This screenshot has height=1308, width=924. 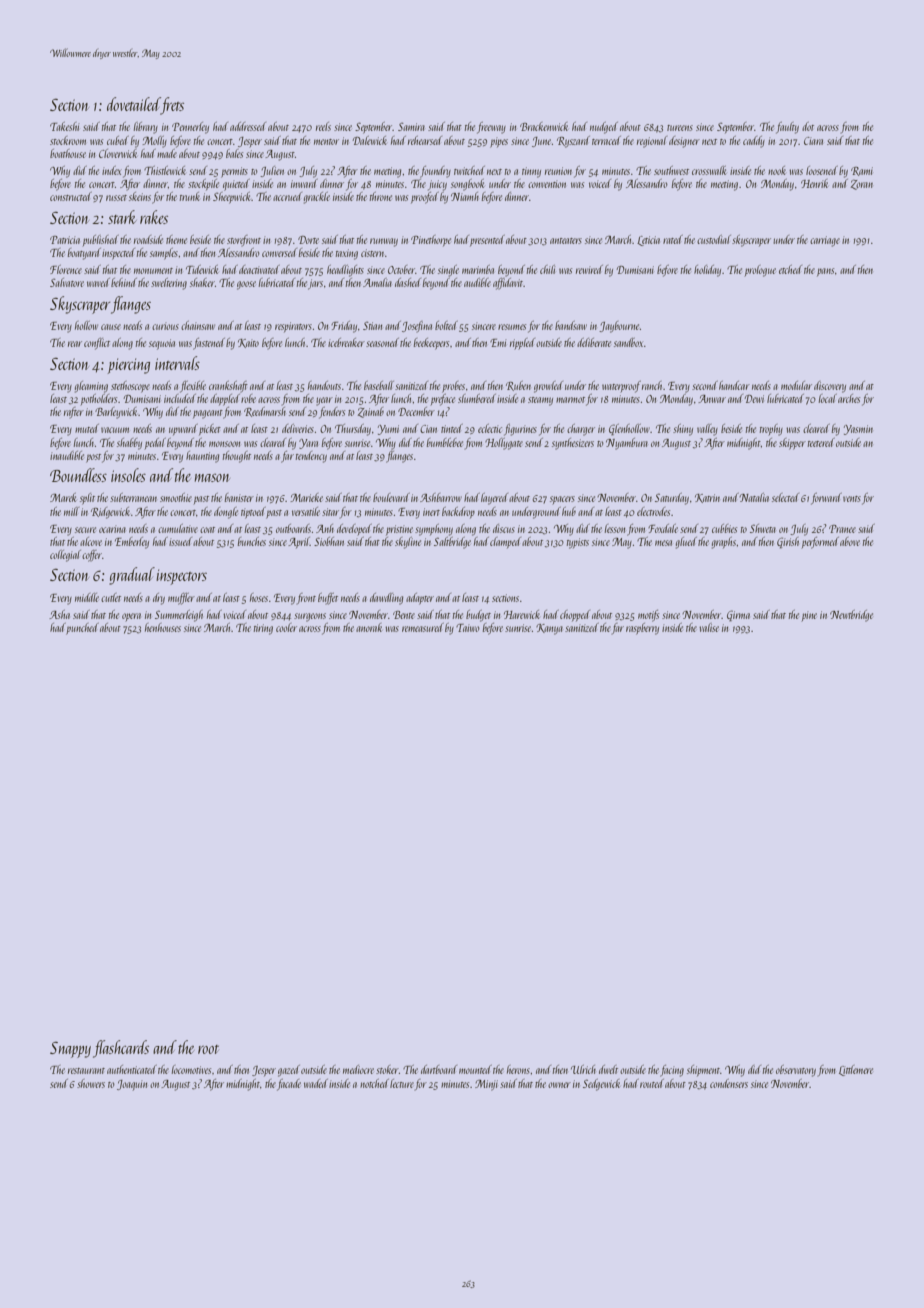 I want to click on dot, so click(x=808, y=126).
